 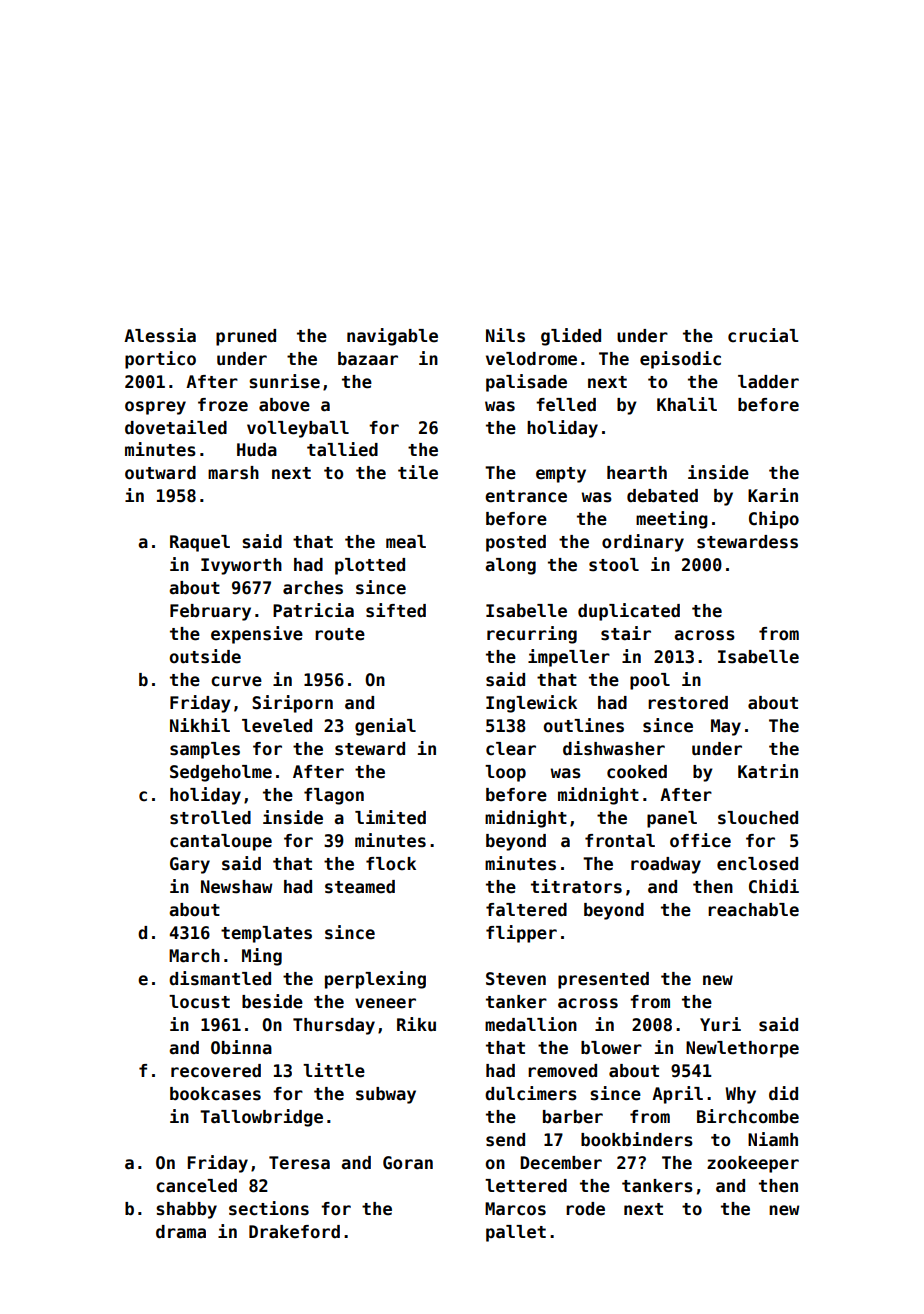 What do you see at coordinates (186, 1210) in the image?
I see `shabby` at bounding box center [186, 1210].
